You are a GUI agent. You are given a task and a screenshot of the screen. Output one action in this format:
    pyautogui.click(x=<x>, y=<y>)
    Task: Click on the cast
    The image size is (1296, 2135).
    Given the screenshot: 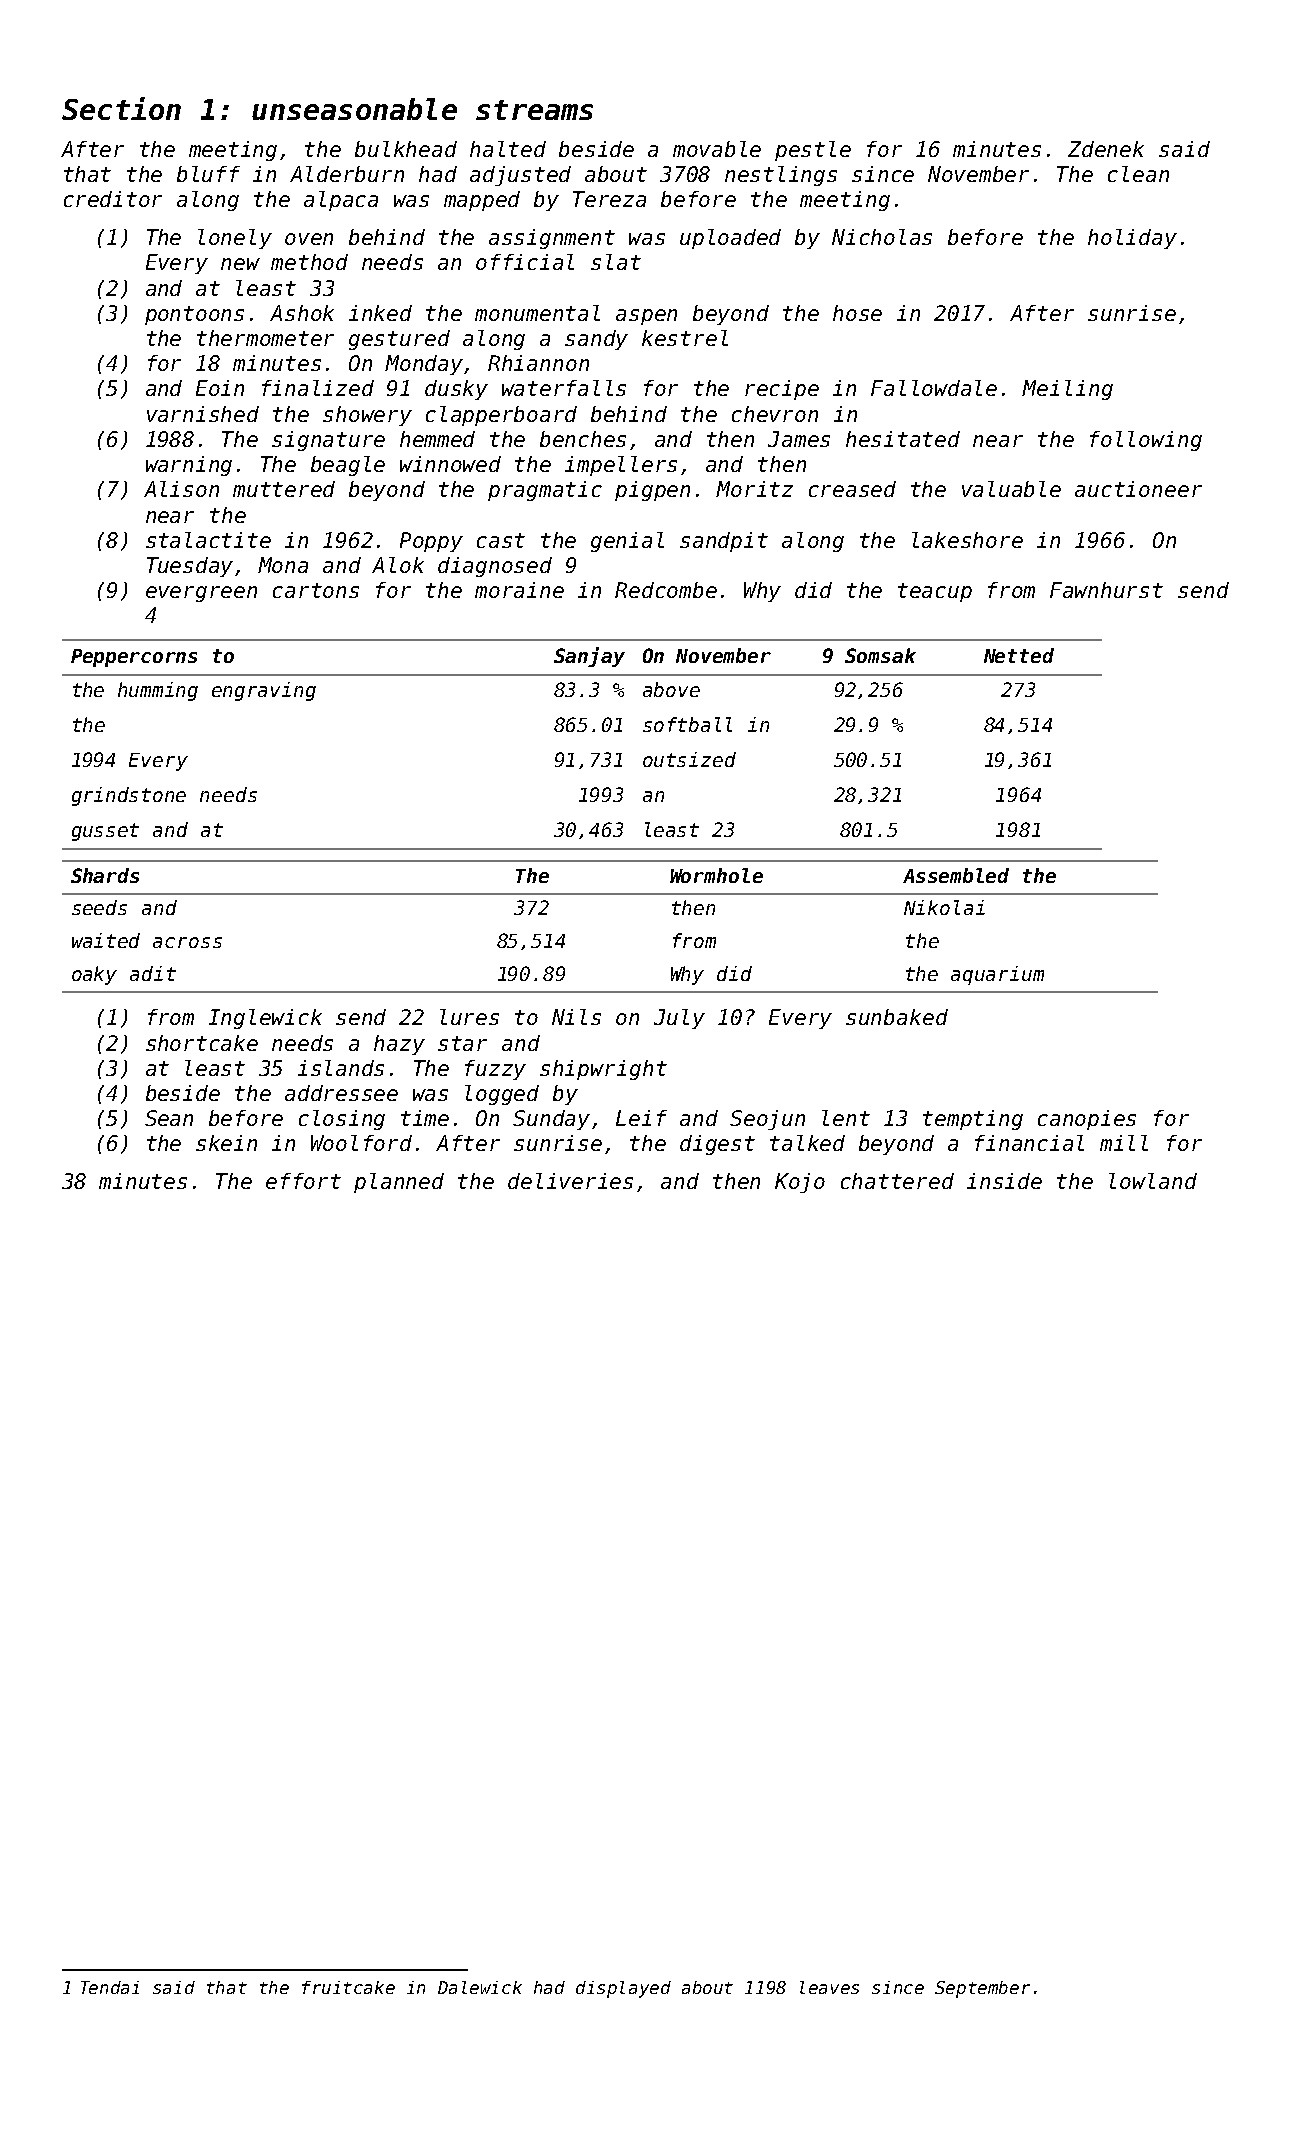 What is the action you would take?
    pyautogui.click(x=501, y=540)
